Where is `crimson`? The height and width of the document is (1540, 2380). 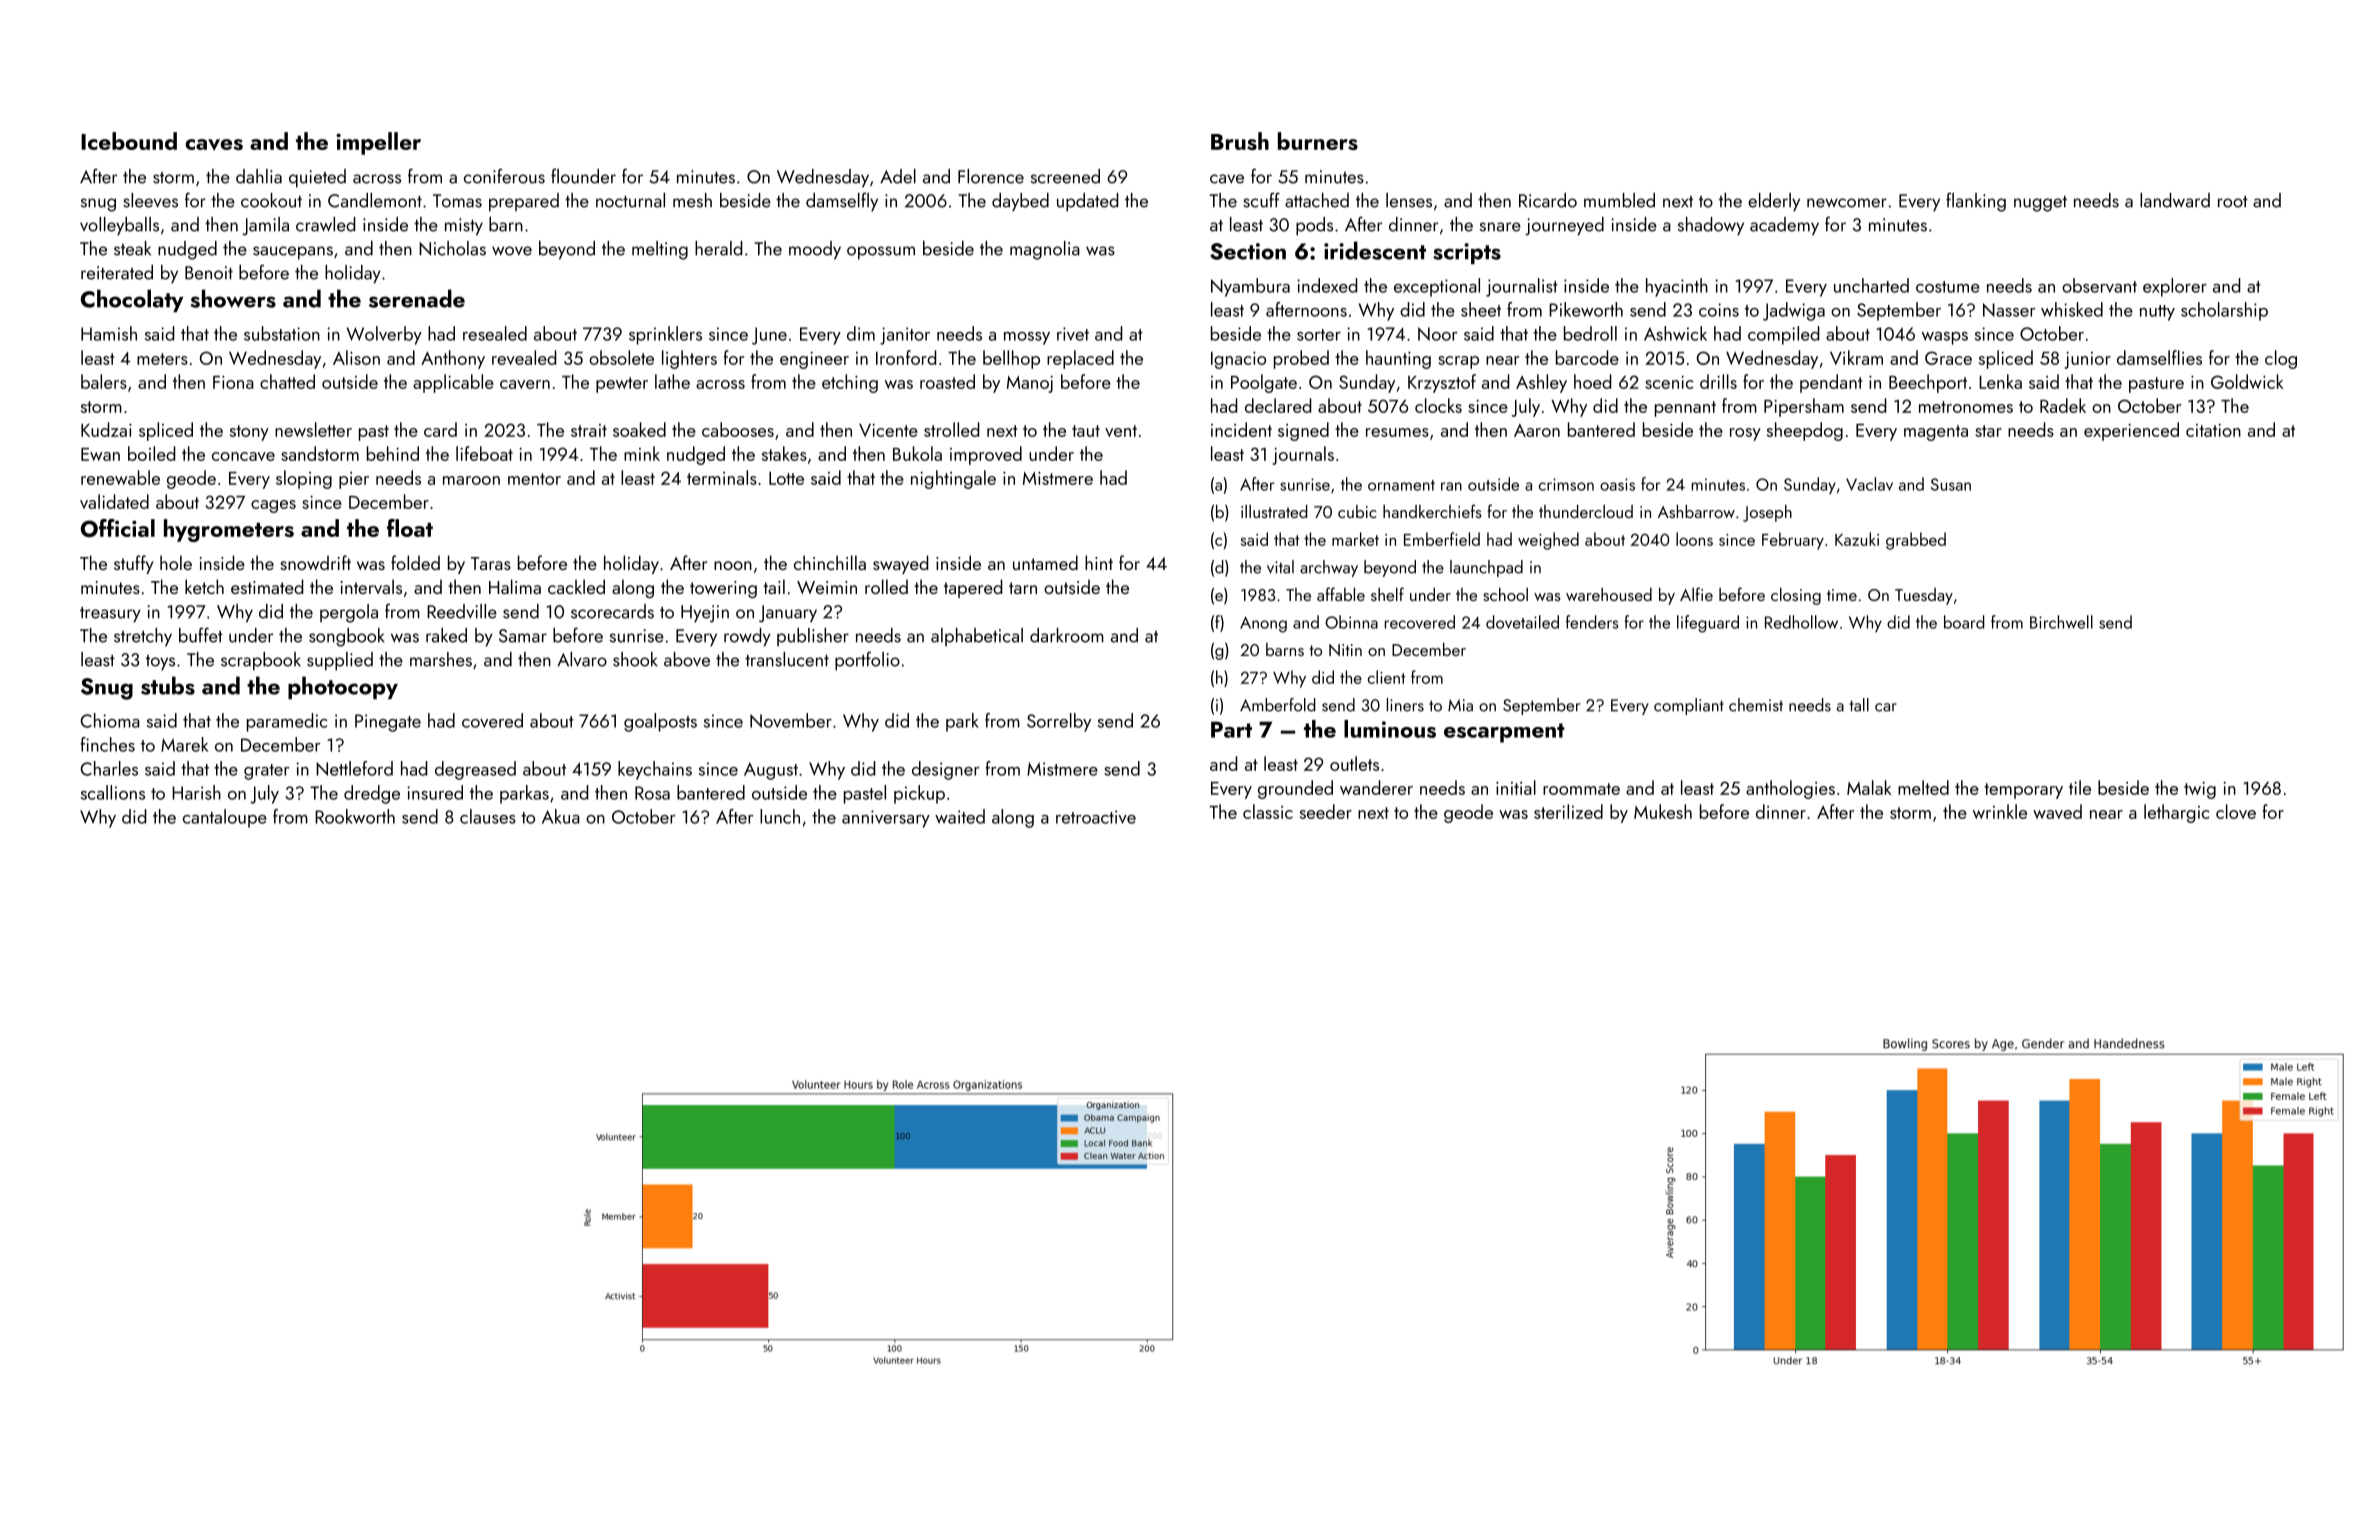 crimson is located at coordinates (1566, 484).
